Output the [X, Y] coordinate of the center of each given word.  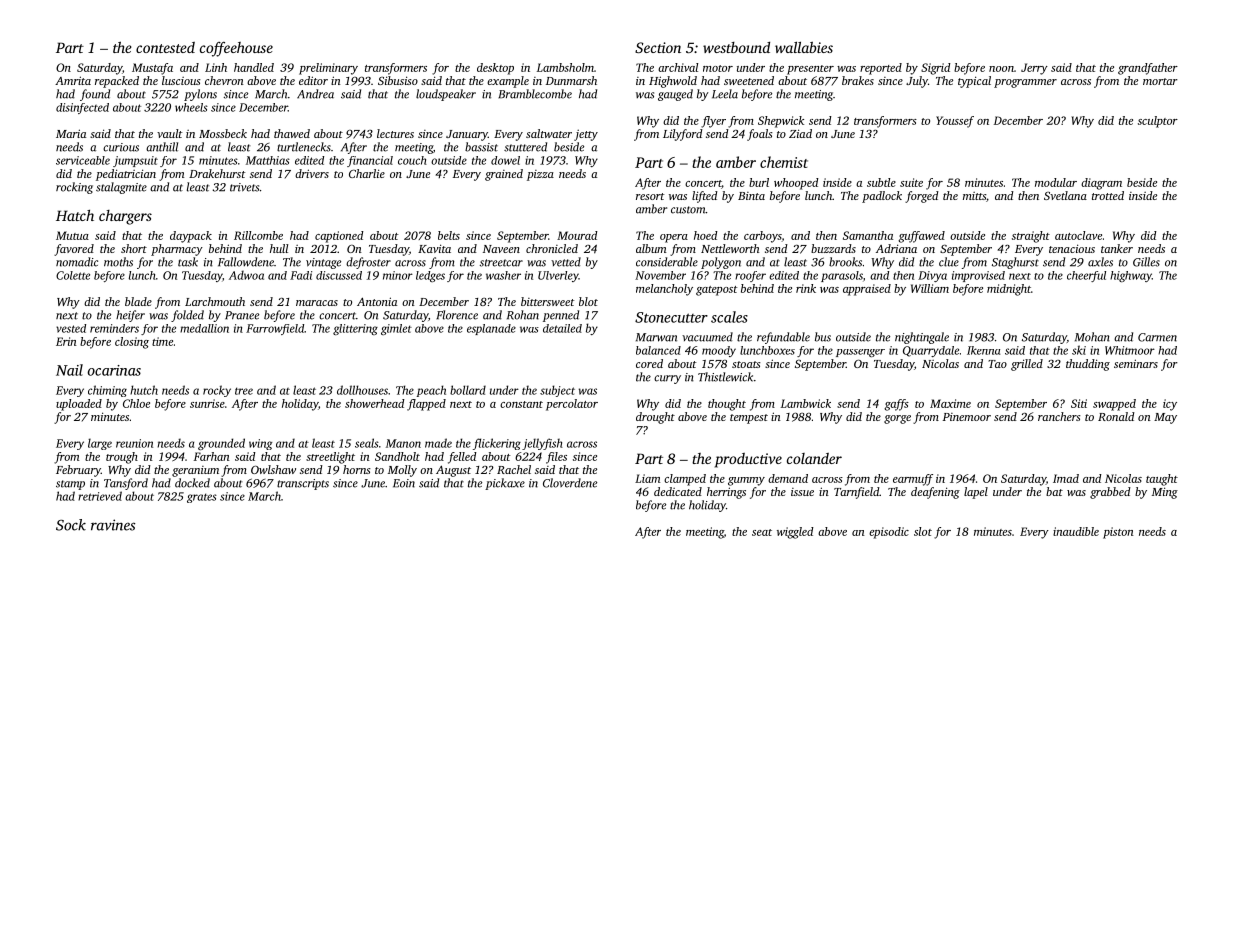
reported [881, 69]
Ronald [1116, 416]
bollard [468, 390]
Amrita [73, 80]
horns [357, 469]
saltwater [549, 133]
